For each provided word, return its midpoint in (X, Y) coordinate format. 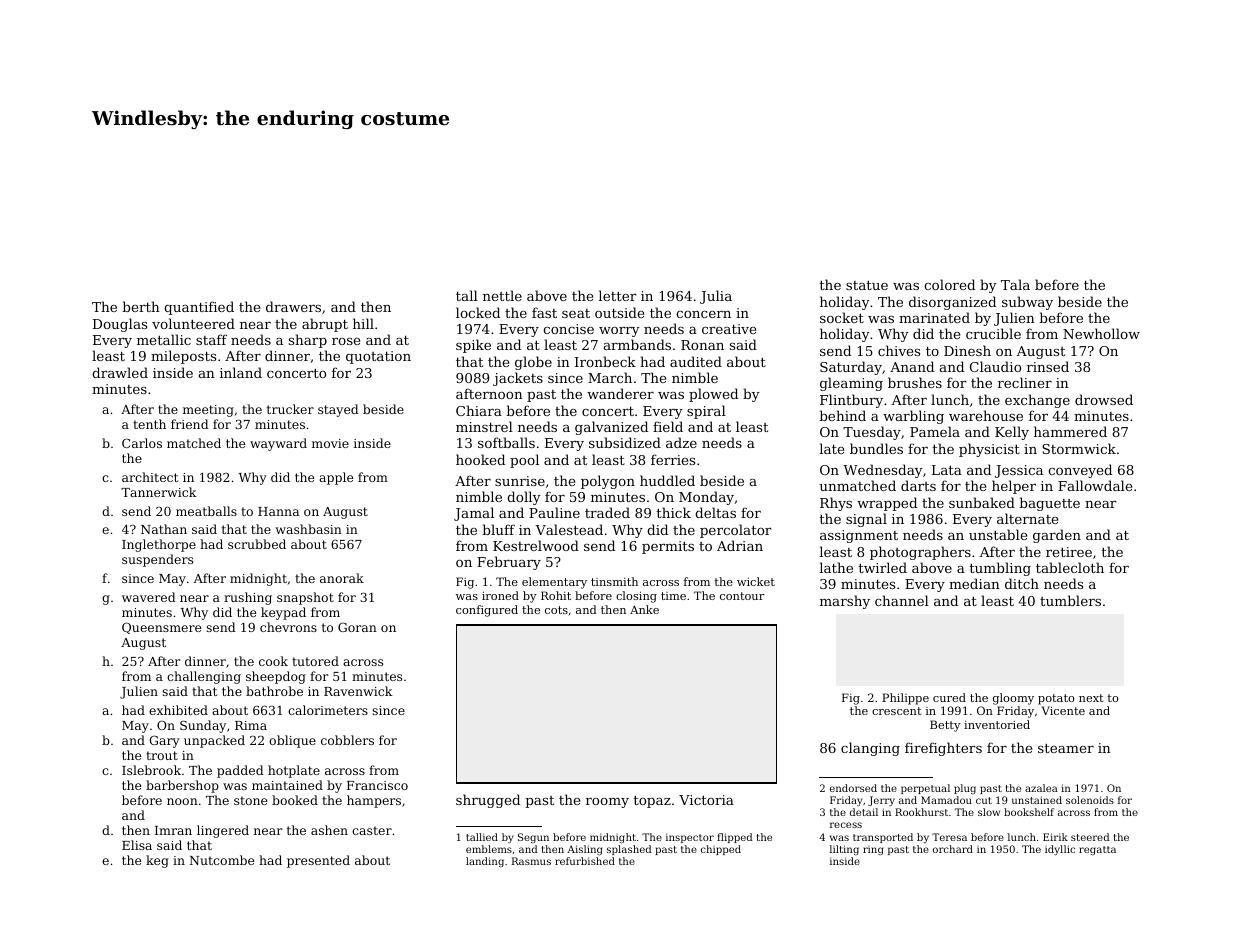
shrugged (488, 801)
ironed (500, 595)
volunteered (193, 323)
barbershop (182, 786)
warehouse (986, 415)
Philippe (905, 699)
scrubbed (257, 544)
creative (729, 329)
